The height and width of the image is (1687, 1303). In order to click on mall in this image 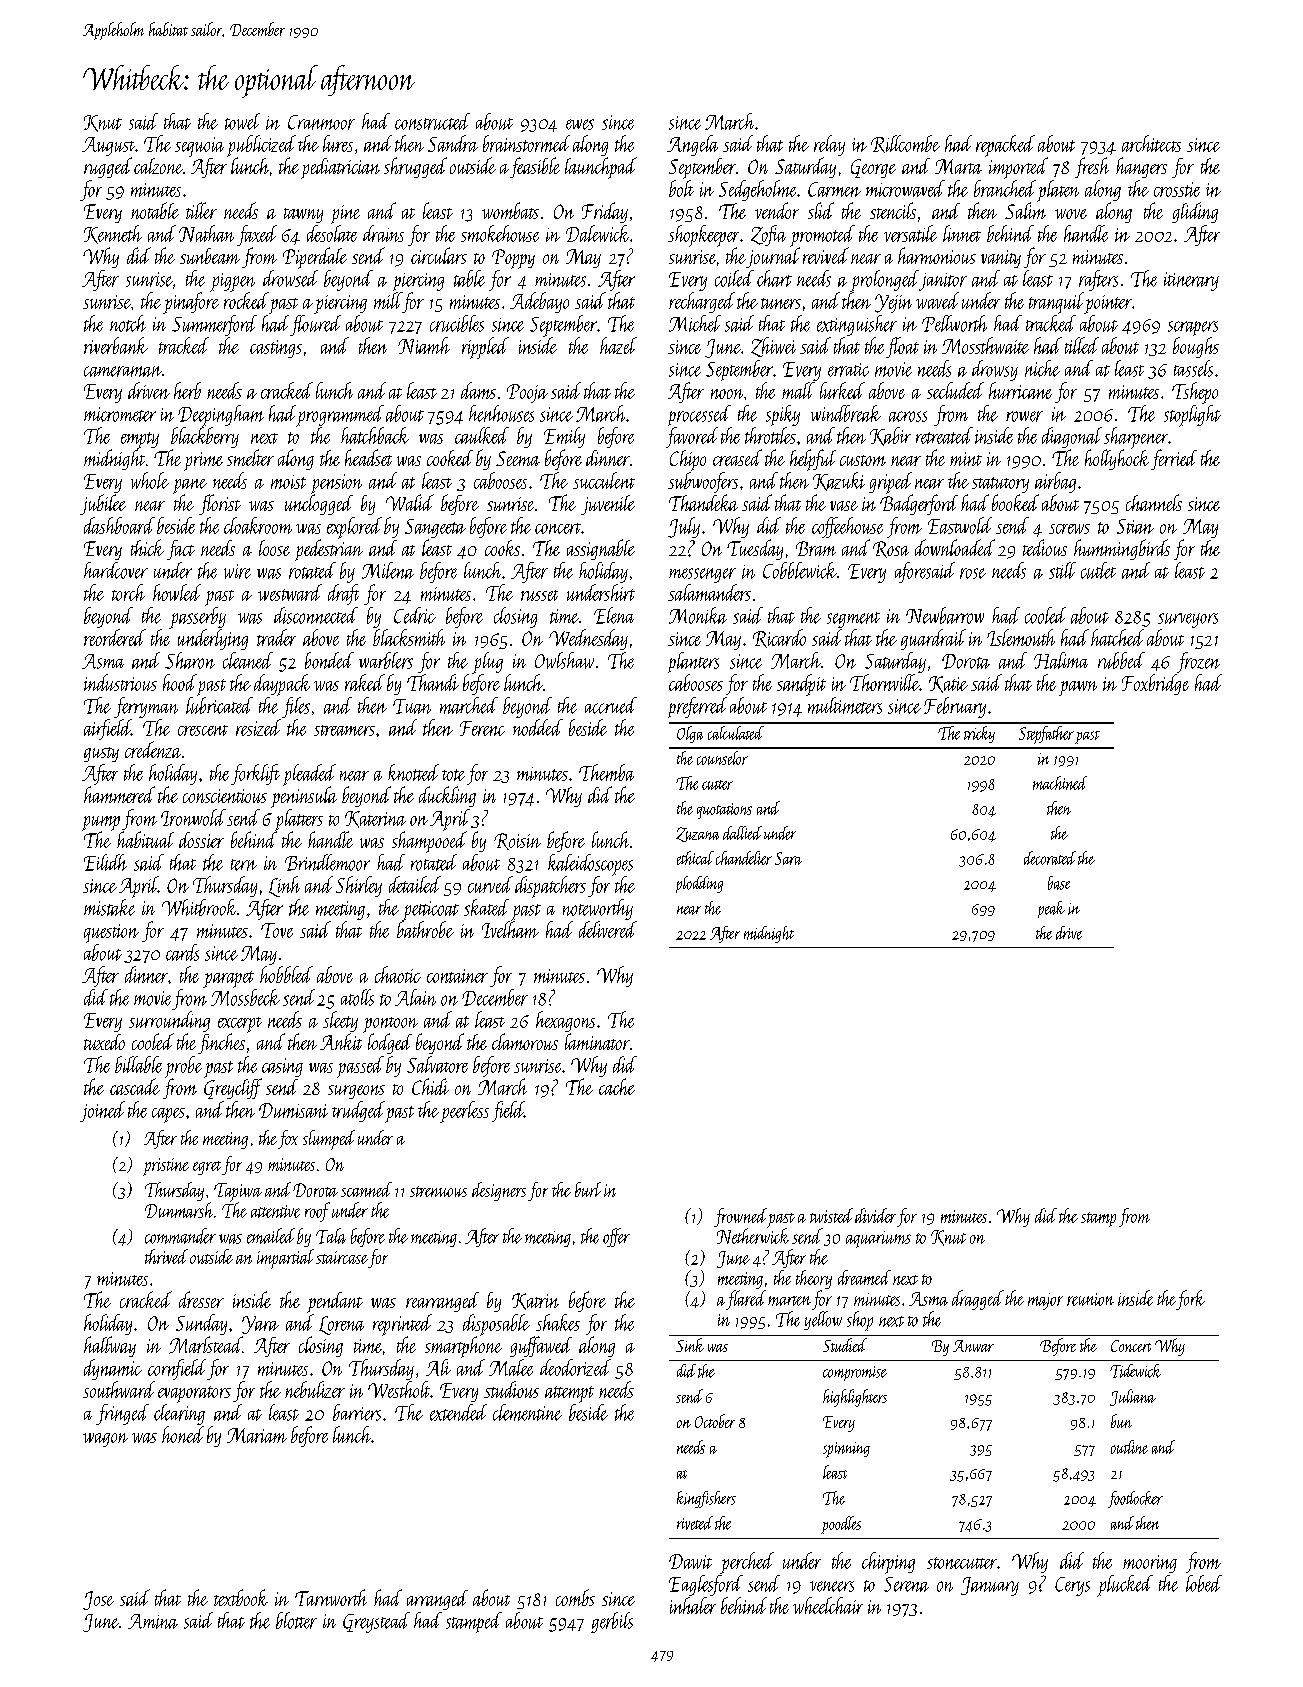, I will do `click(798, 390)`.
